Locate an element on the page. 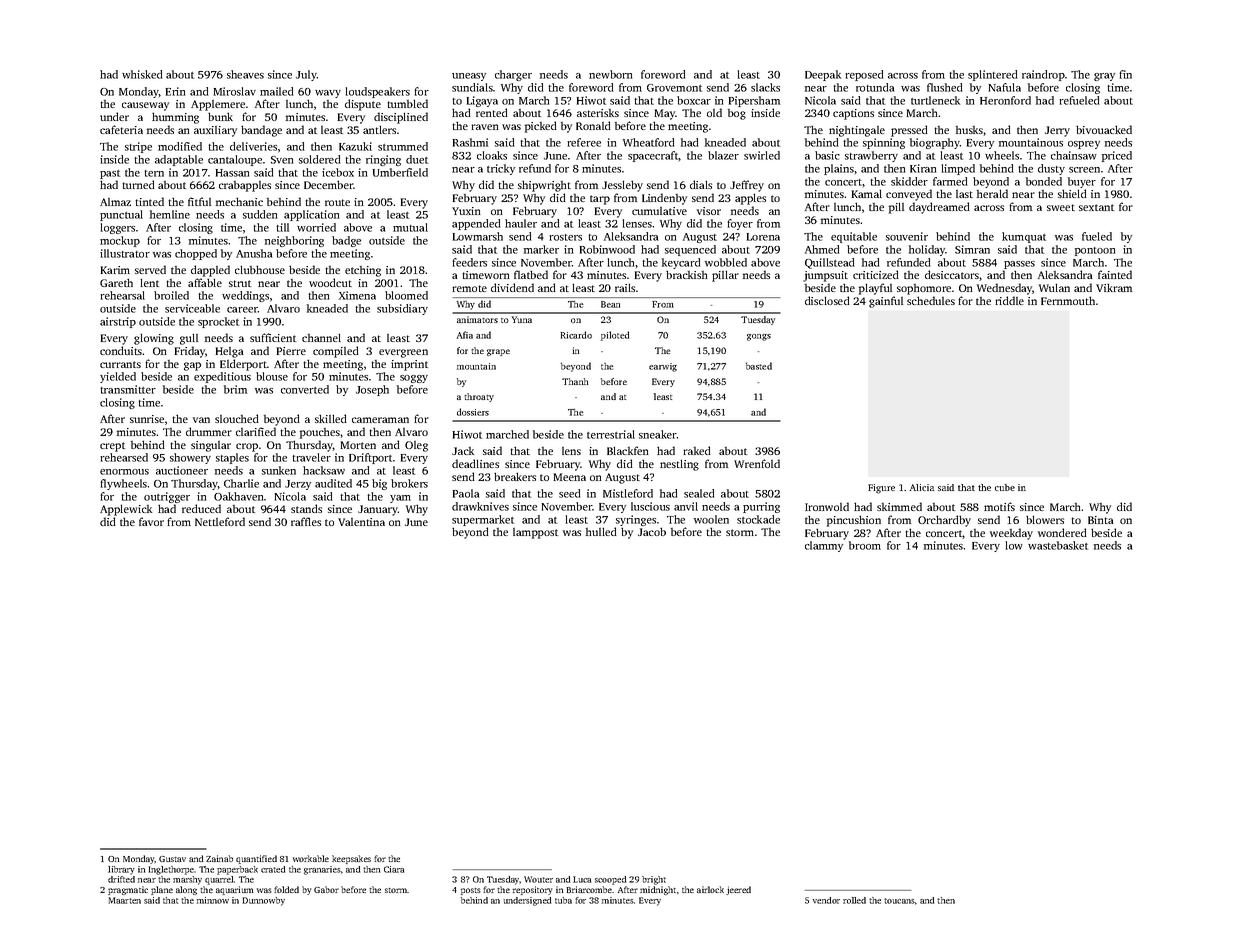 The image size is (1233, 952). icebox is located at coordinates (338, 172).
